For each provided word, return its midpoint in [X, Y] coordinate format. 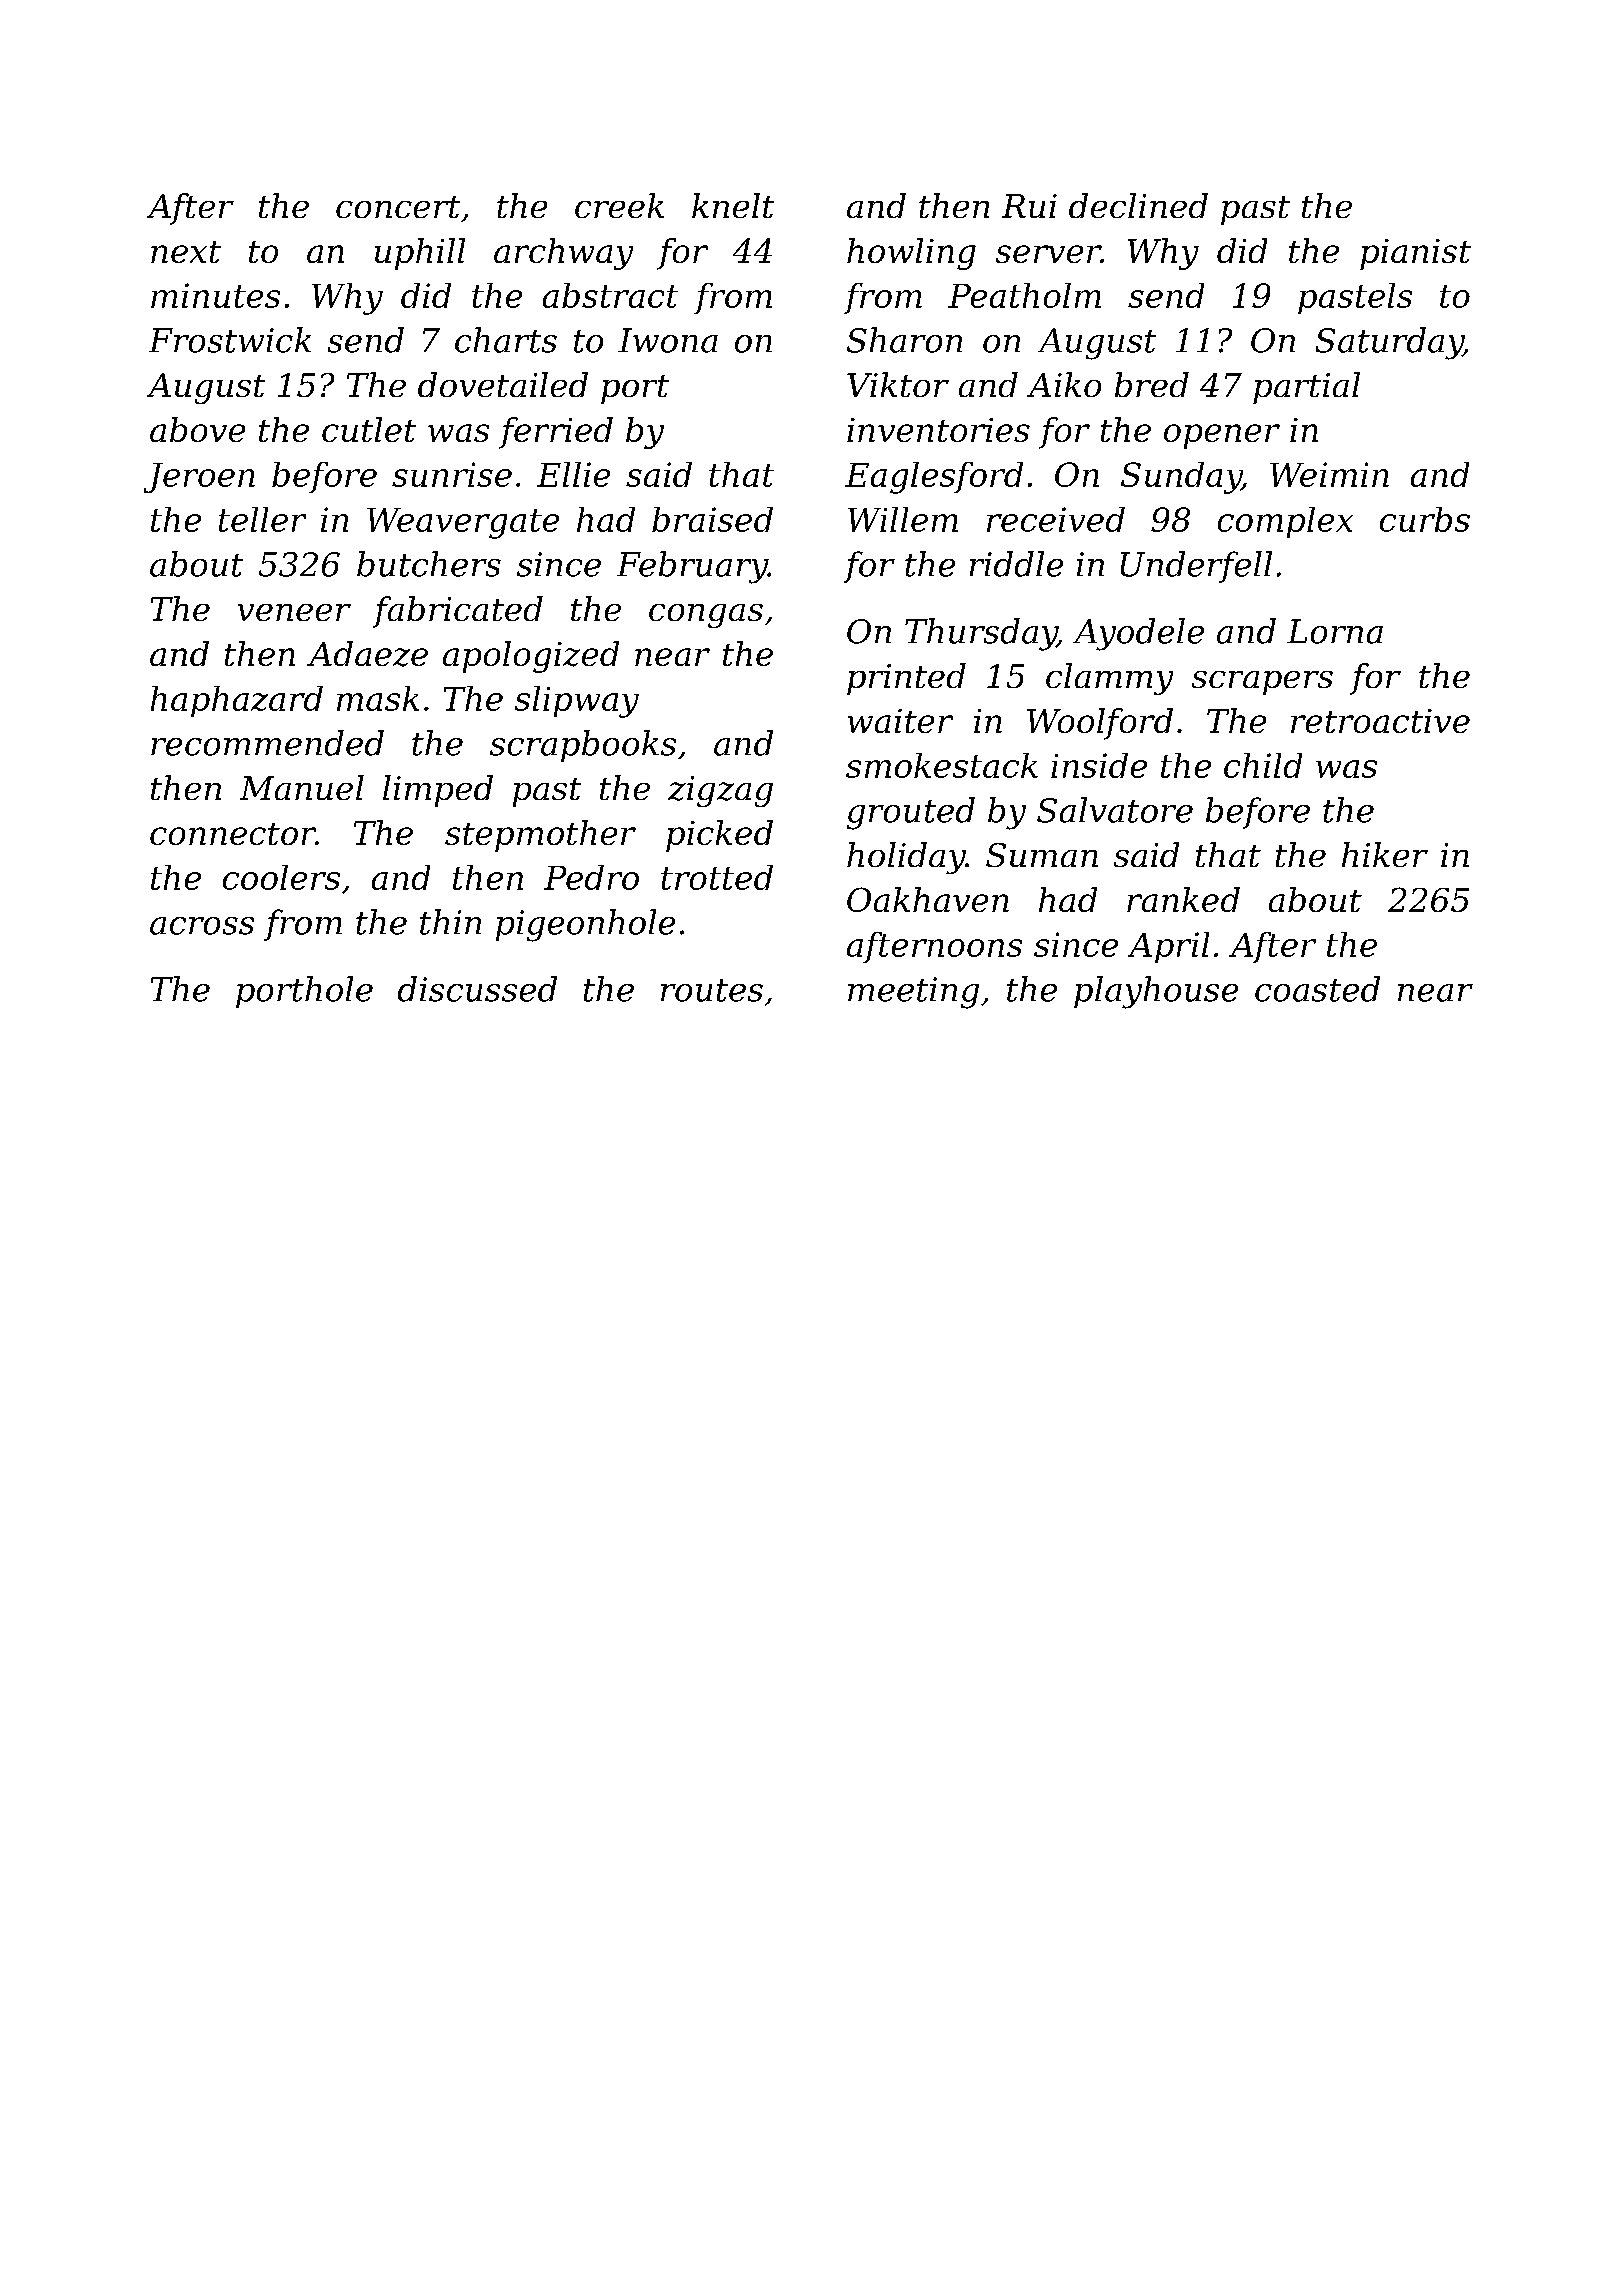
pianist [1415, 254]
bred [1152, 384]
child [1263, 765]
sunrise [452, 474]
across [202, 926]
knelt [733, 205]
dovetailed [503, 384]
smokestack [942, 765]
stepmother [540, 836]
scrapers [1262, 683]
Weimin [1329, 474]
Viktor [898, 384]
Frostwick [230, 340]
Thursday [981, 634]
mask [378, 698]
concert [398, 207]
